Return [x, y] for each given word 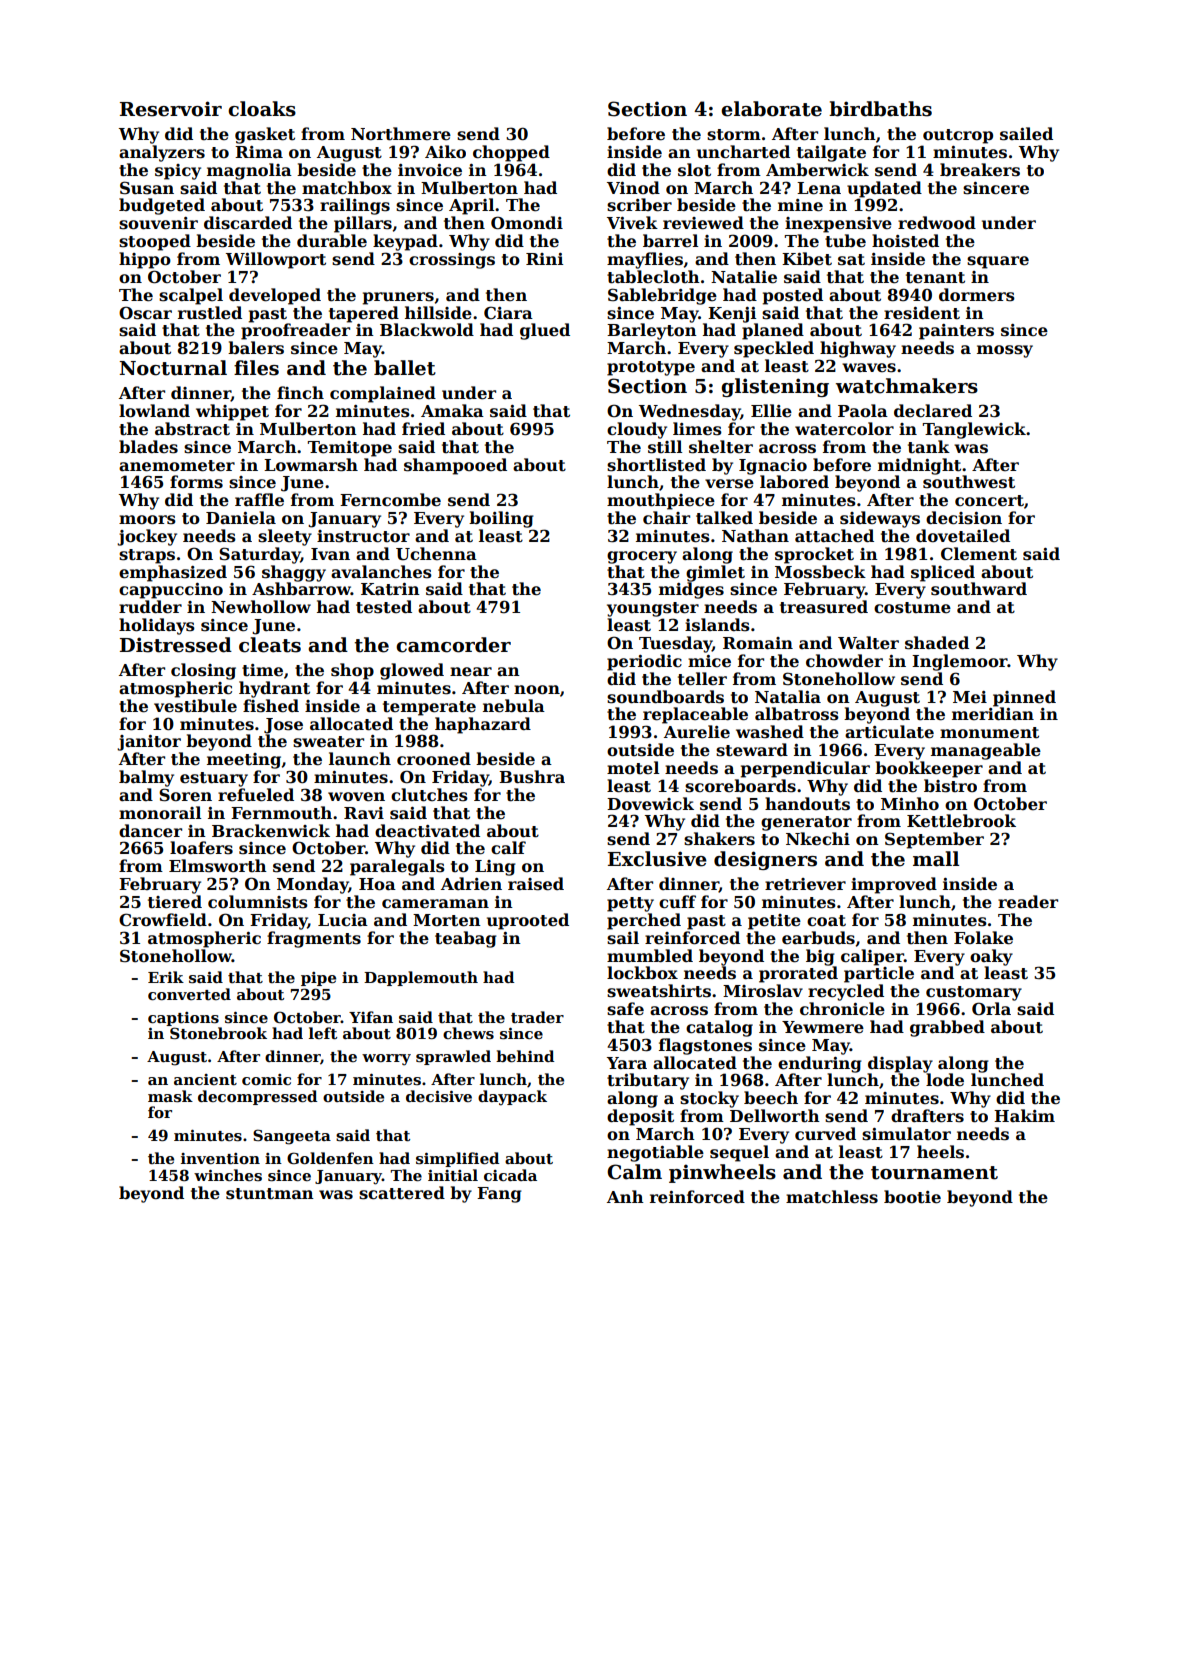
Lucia [343, 920]
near [471, 671]
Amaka [452, 410]
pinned [1024, 698]
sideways [880, 519]
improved [894, 885]
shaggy [294, 573]
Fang [499, 1195]
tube [845, 241]
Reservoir [171, 109]
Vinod [633, 187]
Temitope [350, 449]
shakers [719, 839]
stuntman [270, 1194]
